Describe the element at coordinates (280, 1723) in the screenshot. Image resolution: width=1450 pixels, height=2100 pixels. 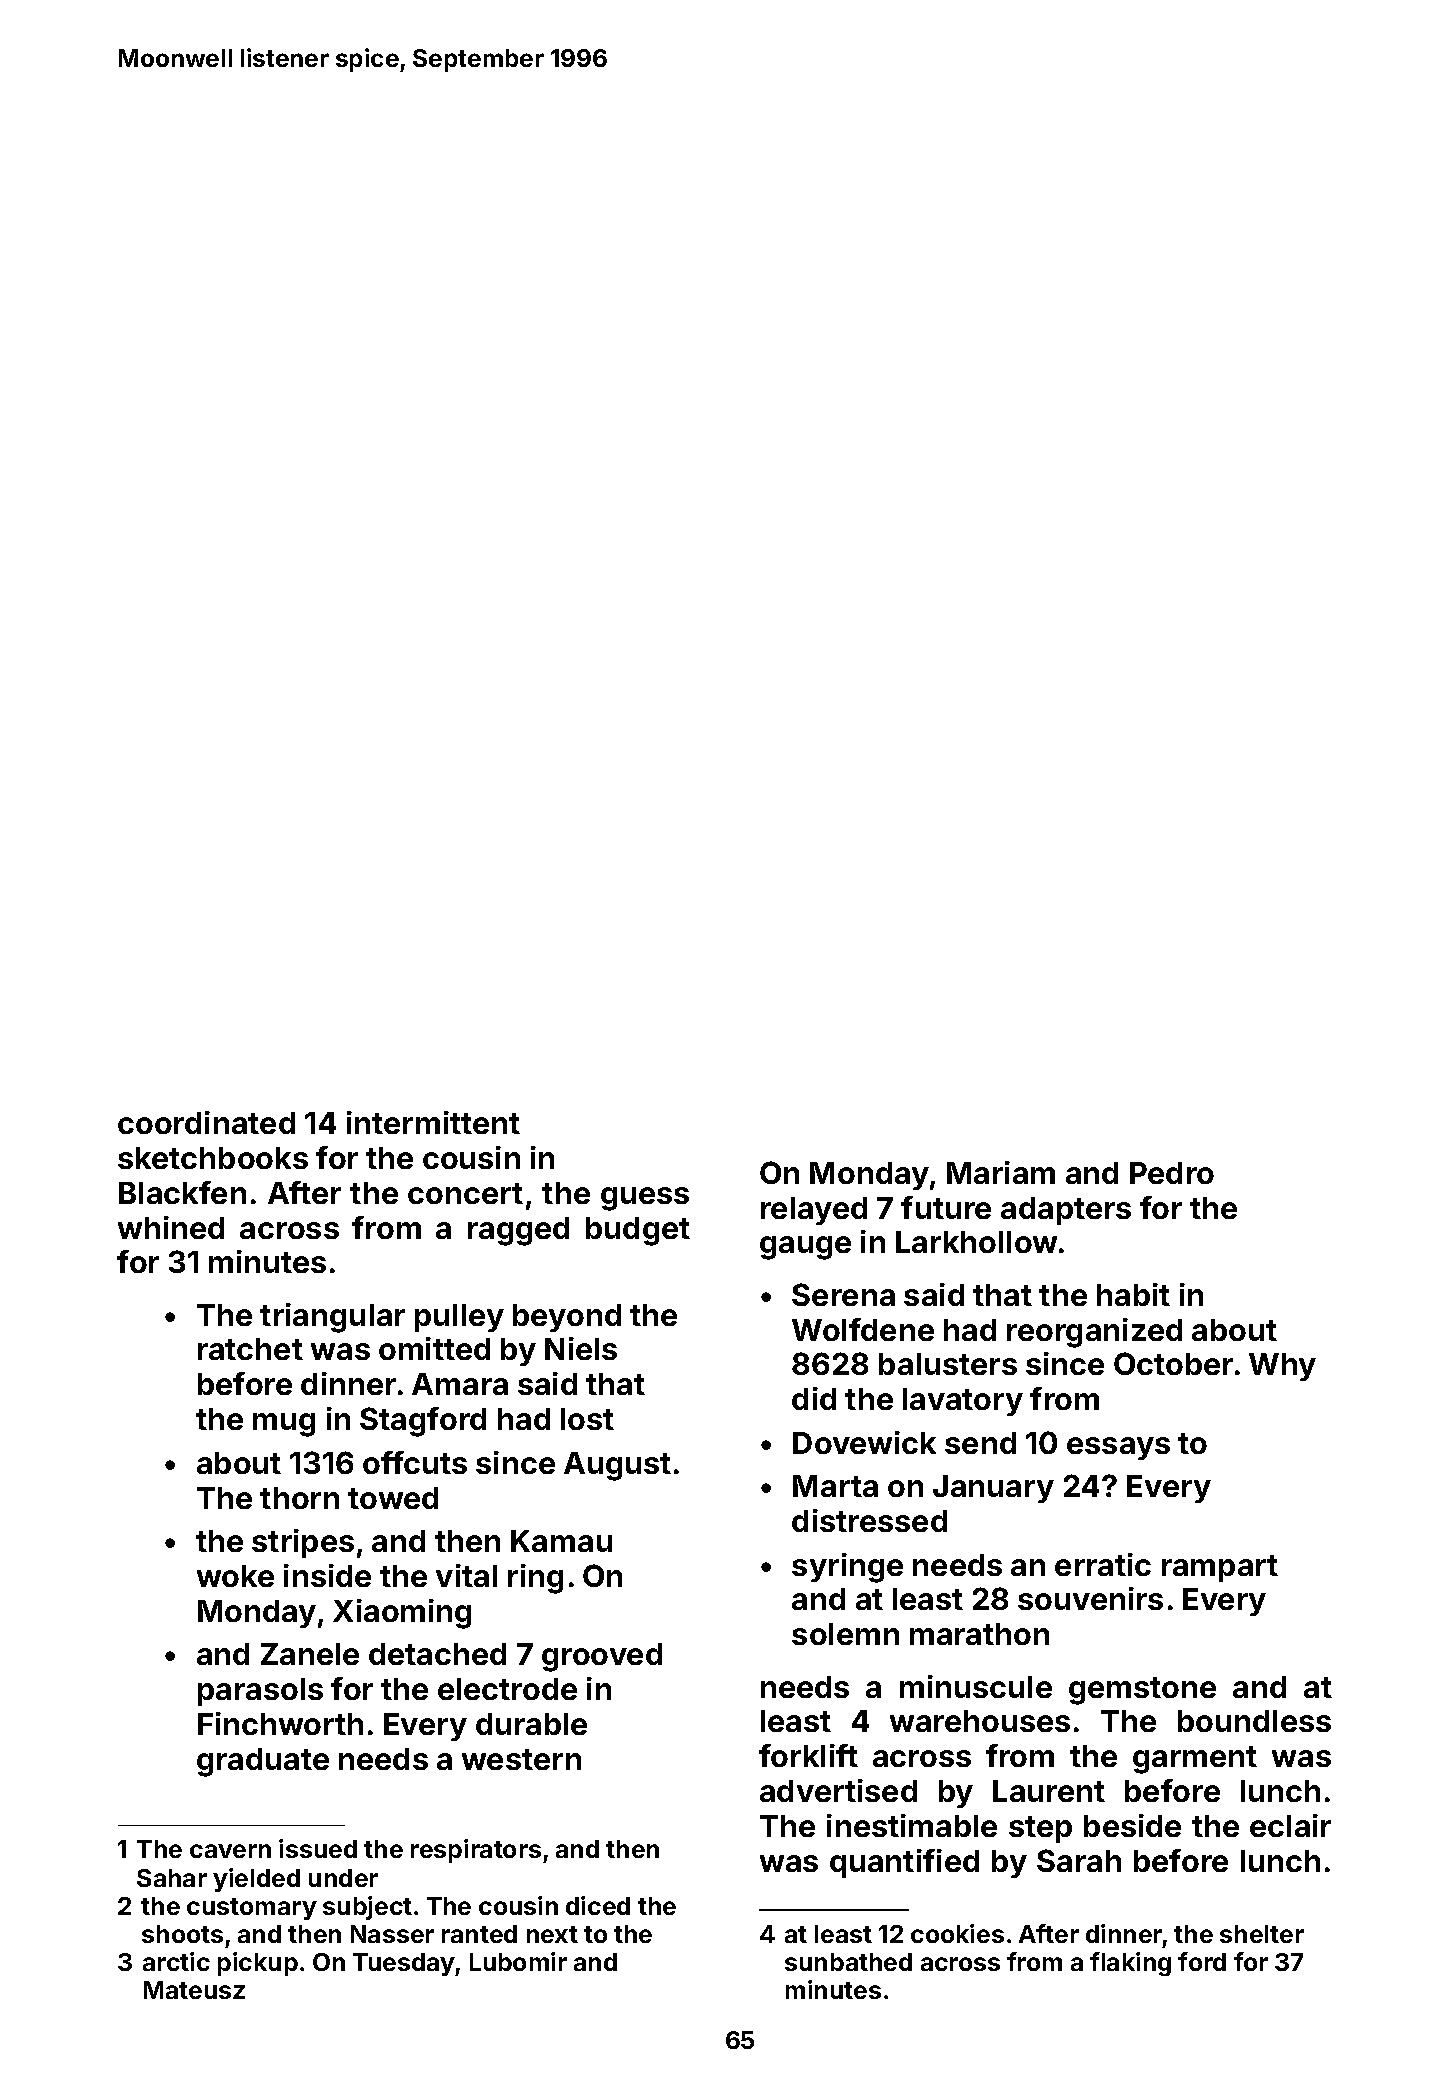
I see `Finchworth` at that location.
